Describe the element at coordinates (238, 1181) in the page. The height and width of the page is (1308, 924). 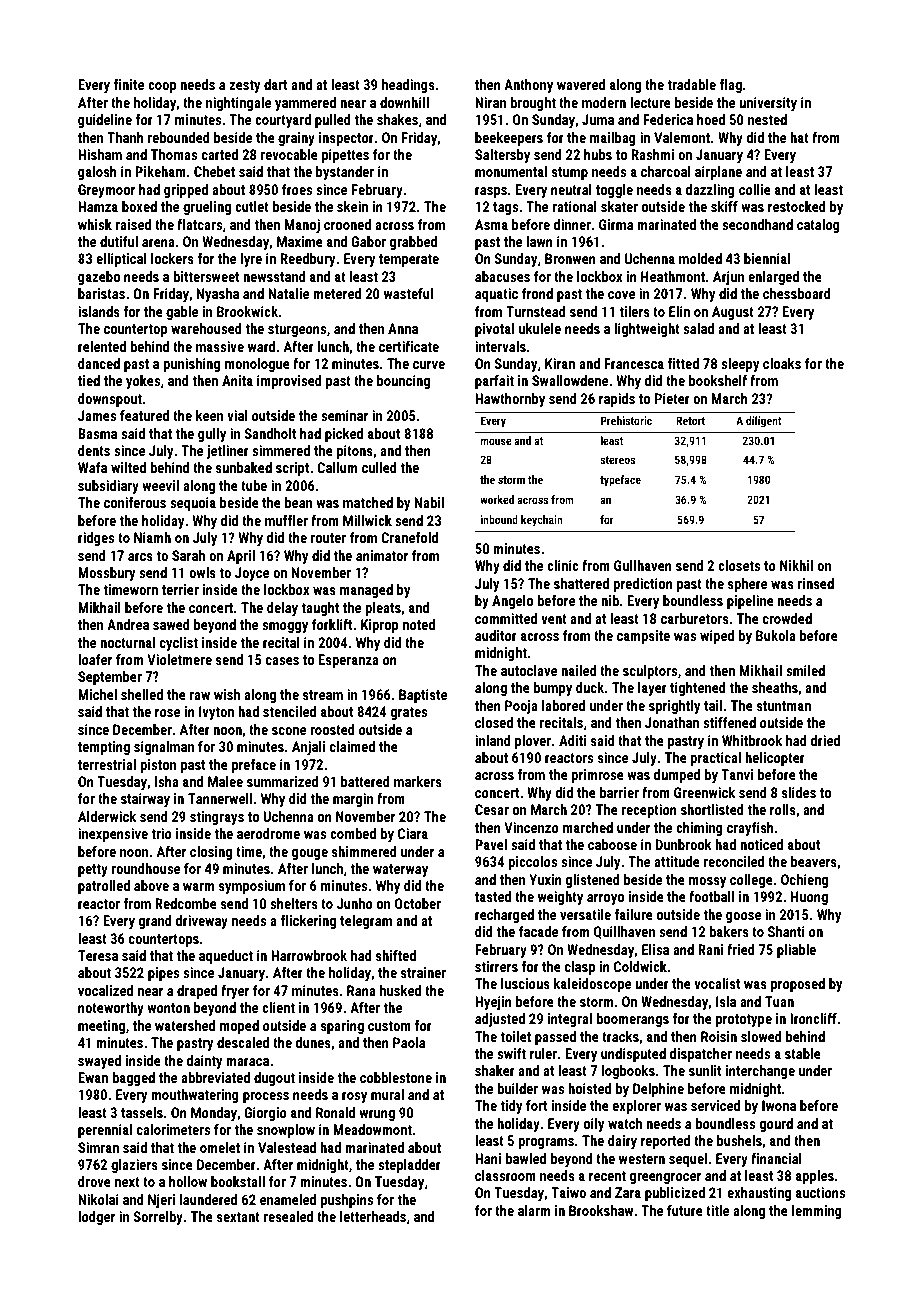
I see `bookstall` at that location.
